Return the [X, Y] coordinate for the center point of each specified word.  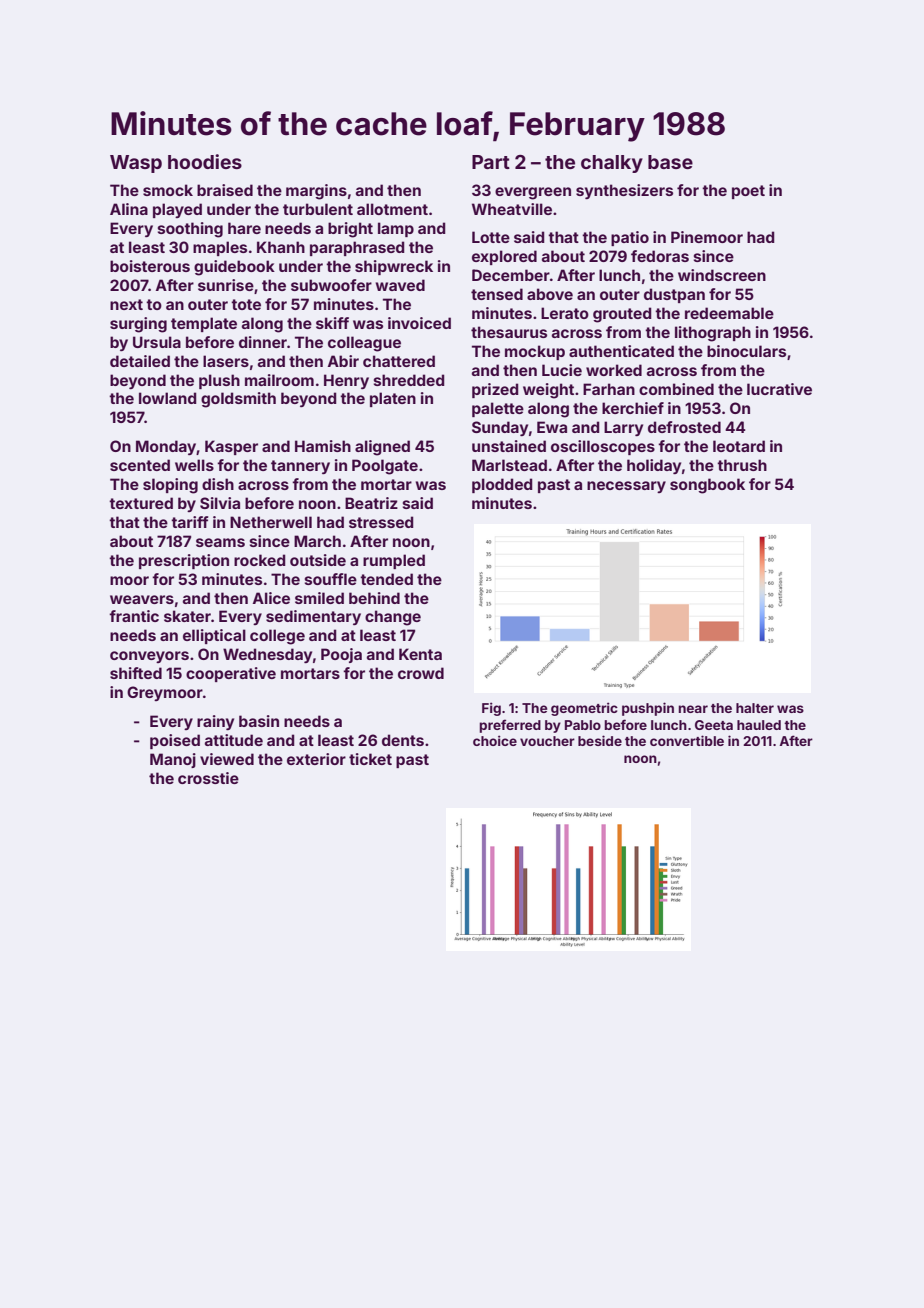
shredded [409, 380]
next [126, 304]
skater [187, 616]
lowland [168, 398]
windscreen [722, 275]
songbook [707, 486]
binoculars [746, 351]
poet [748, 192]
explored [504, 257]
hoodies [205, 161]
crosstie [208, 778]
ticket [370, 759]
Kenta [420, 654]
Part [491, 162]
